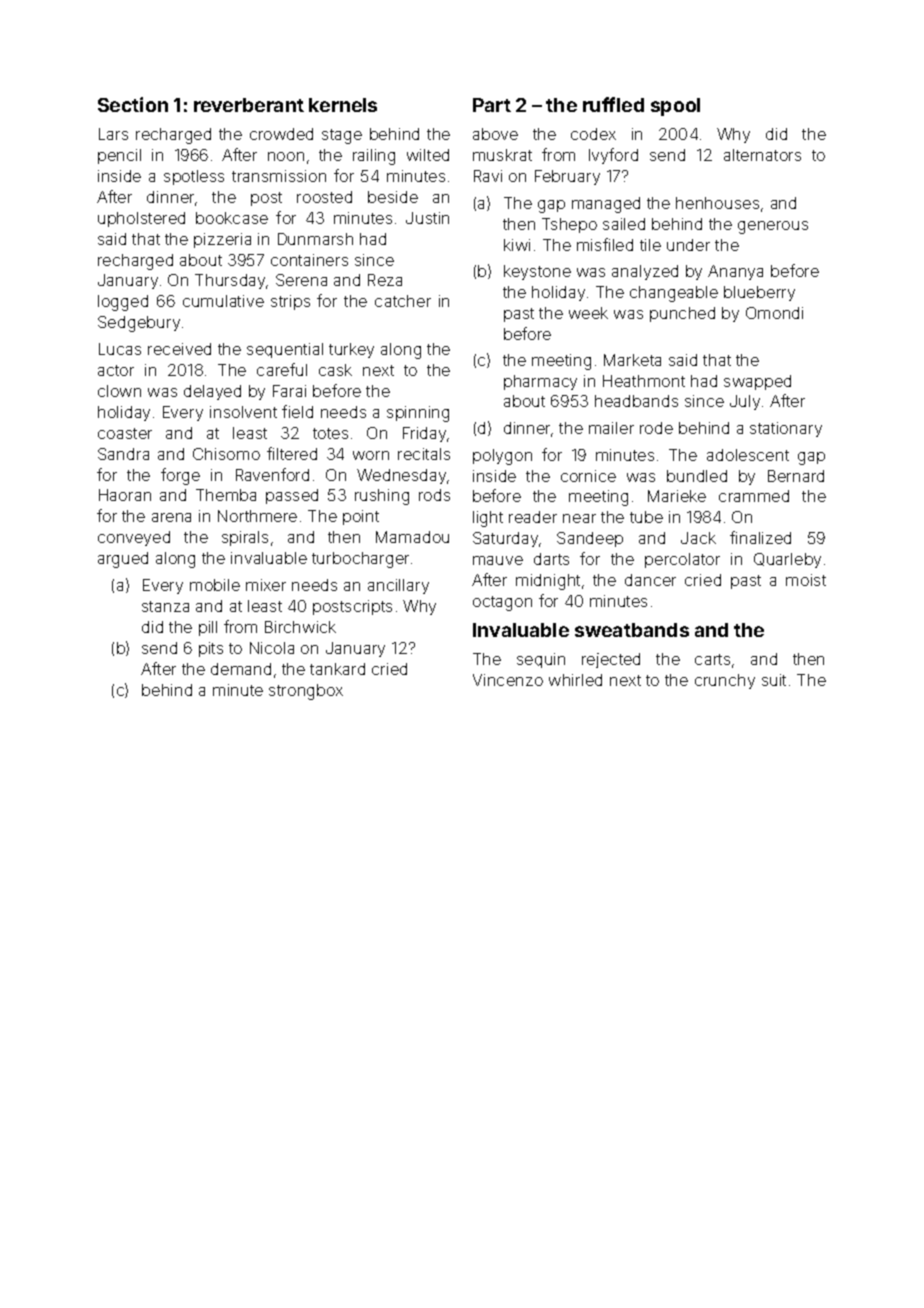 The width and height of the screenshot is (924, 1308). Describe the element at coordinates (697, 476) in the screenshot. I see `bundled` at that location.
